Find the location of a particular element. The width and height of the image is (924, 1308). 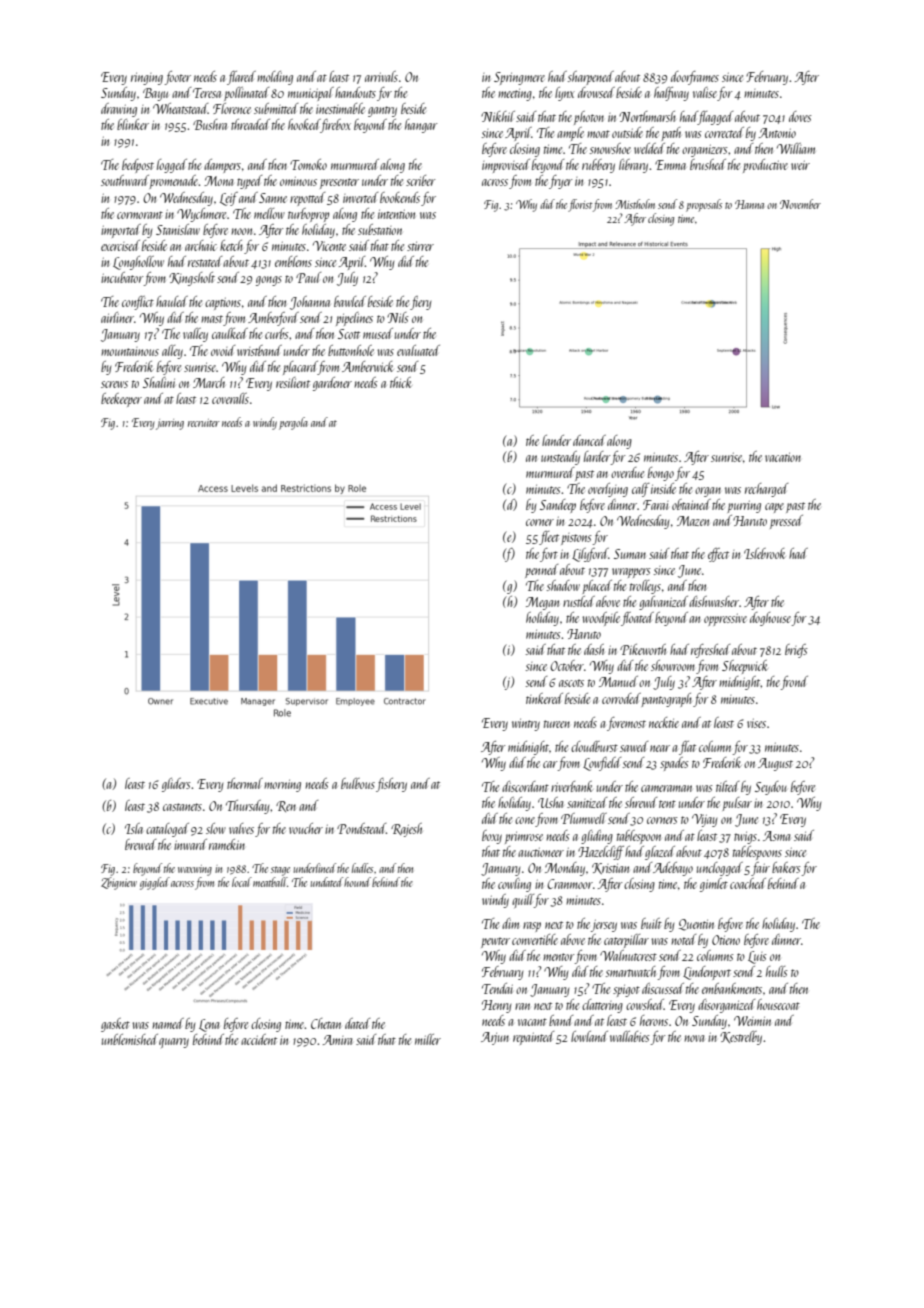

penned is located at coordinates (541, 571).
